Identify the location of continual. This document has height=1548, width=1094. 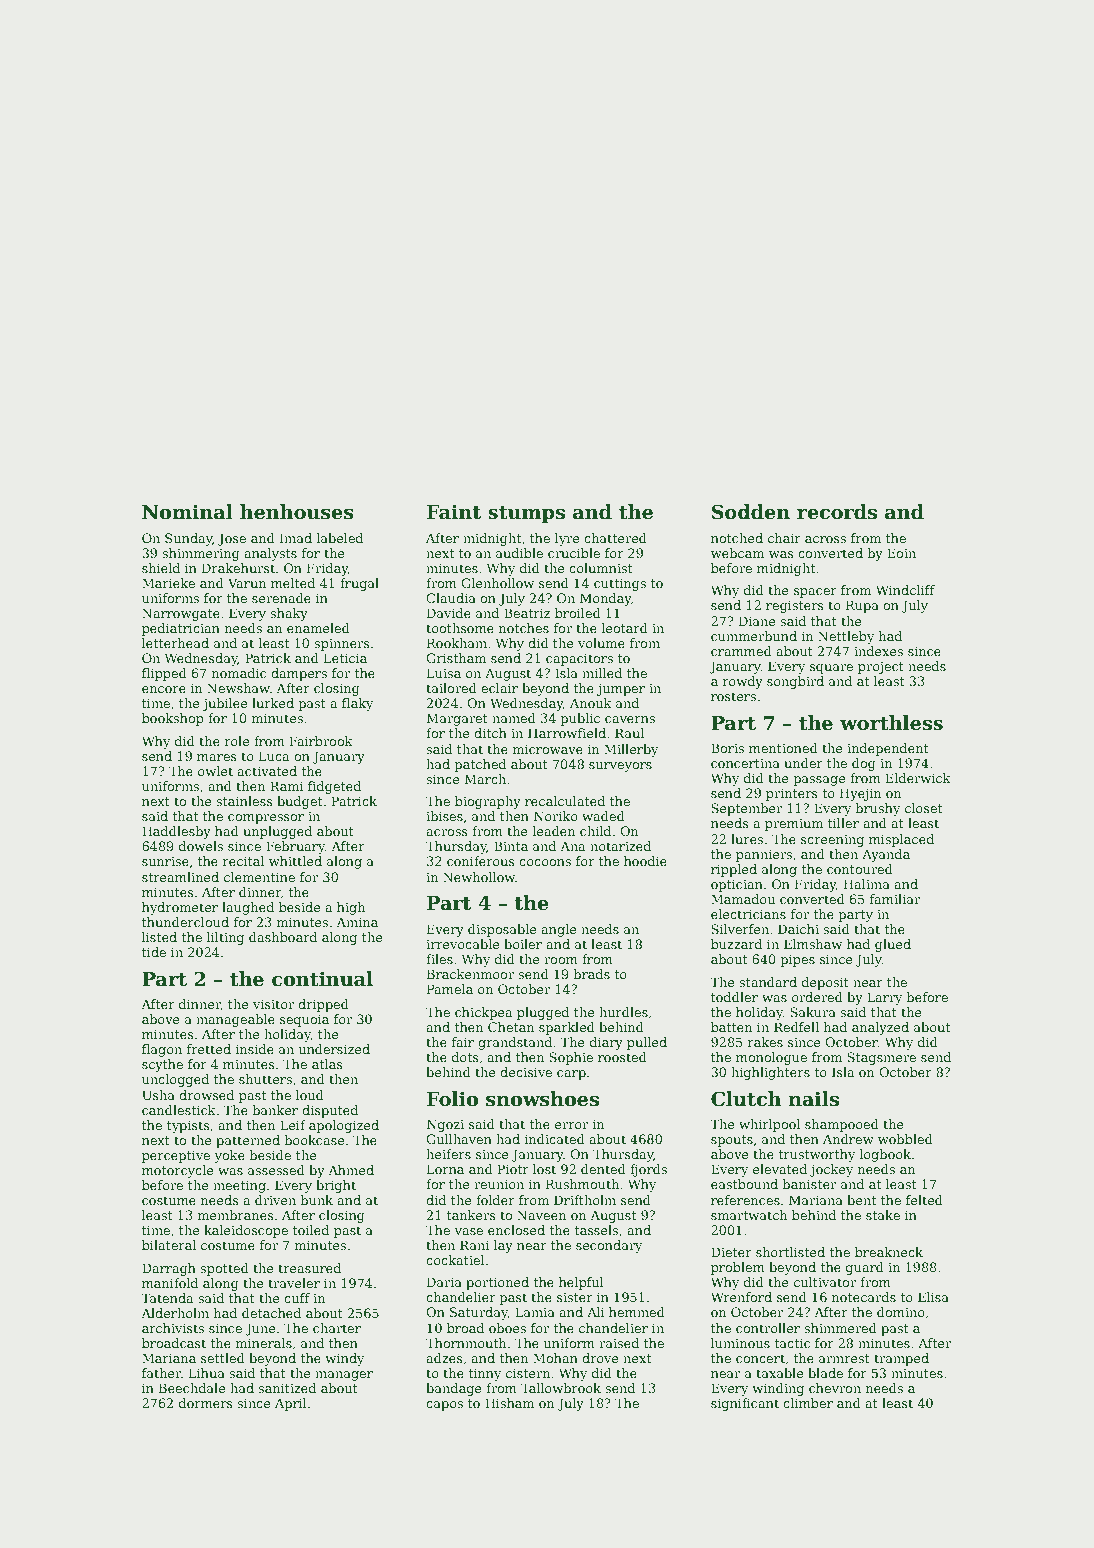
(322, 979).
